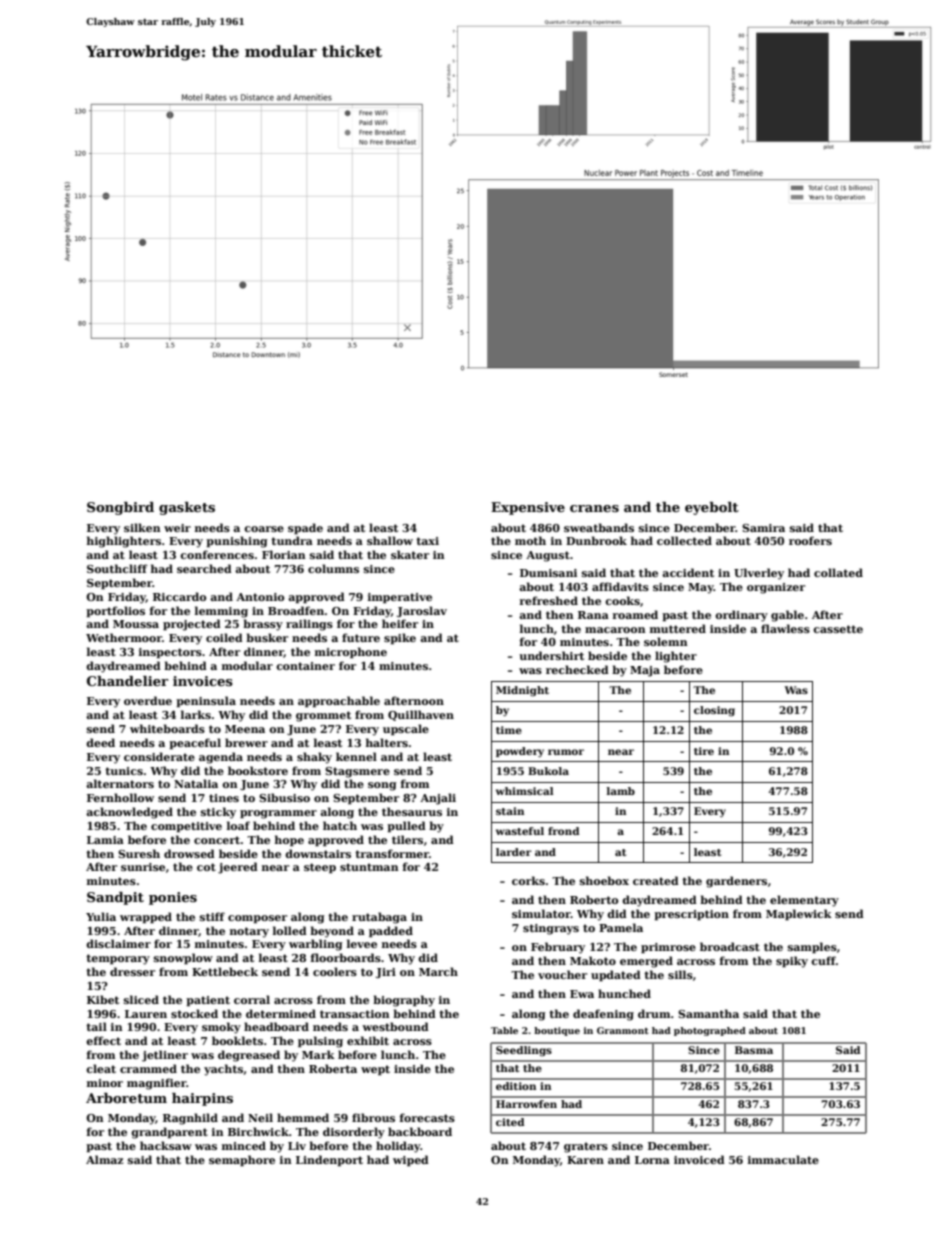 Image resolution: width=952 pixels, height=1233 pixels. Describe the element at coordinates (124, 771) in the page. I see `tunics` at that location.
